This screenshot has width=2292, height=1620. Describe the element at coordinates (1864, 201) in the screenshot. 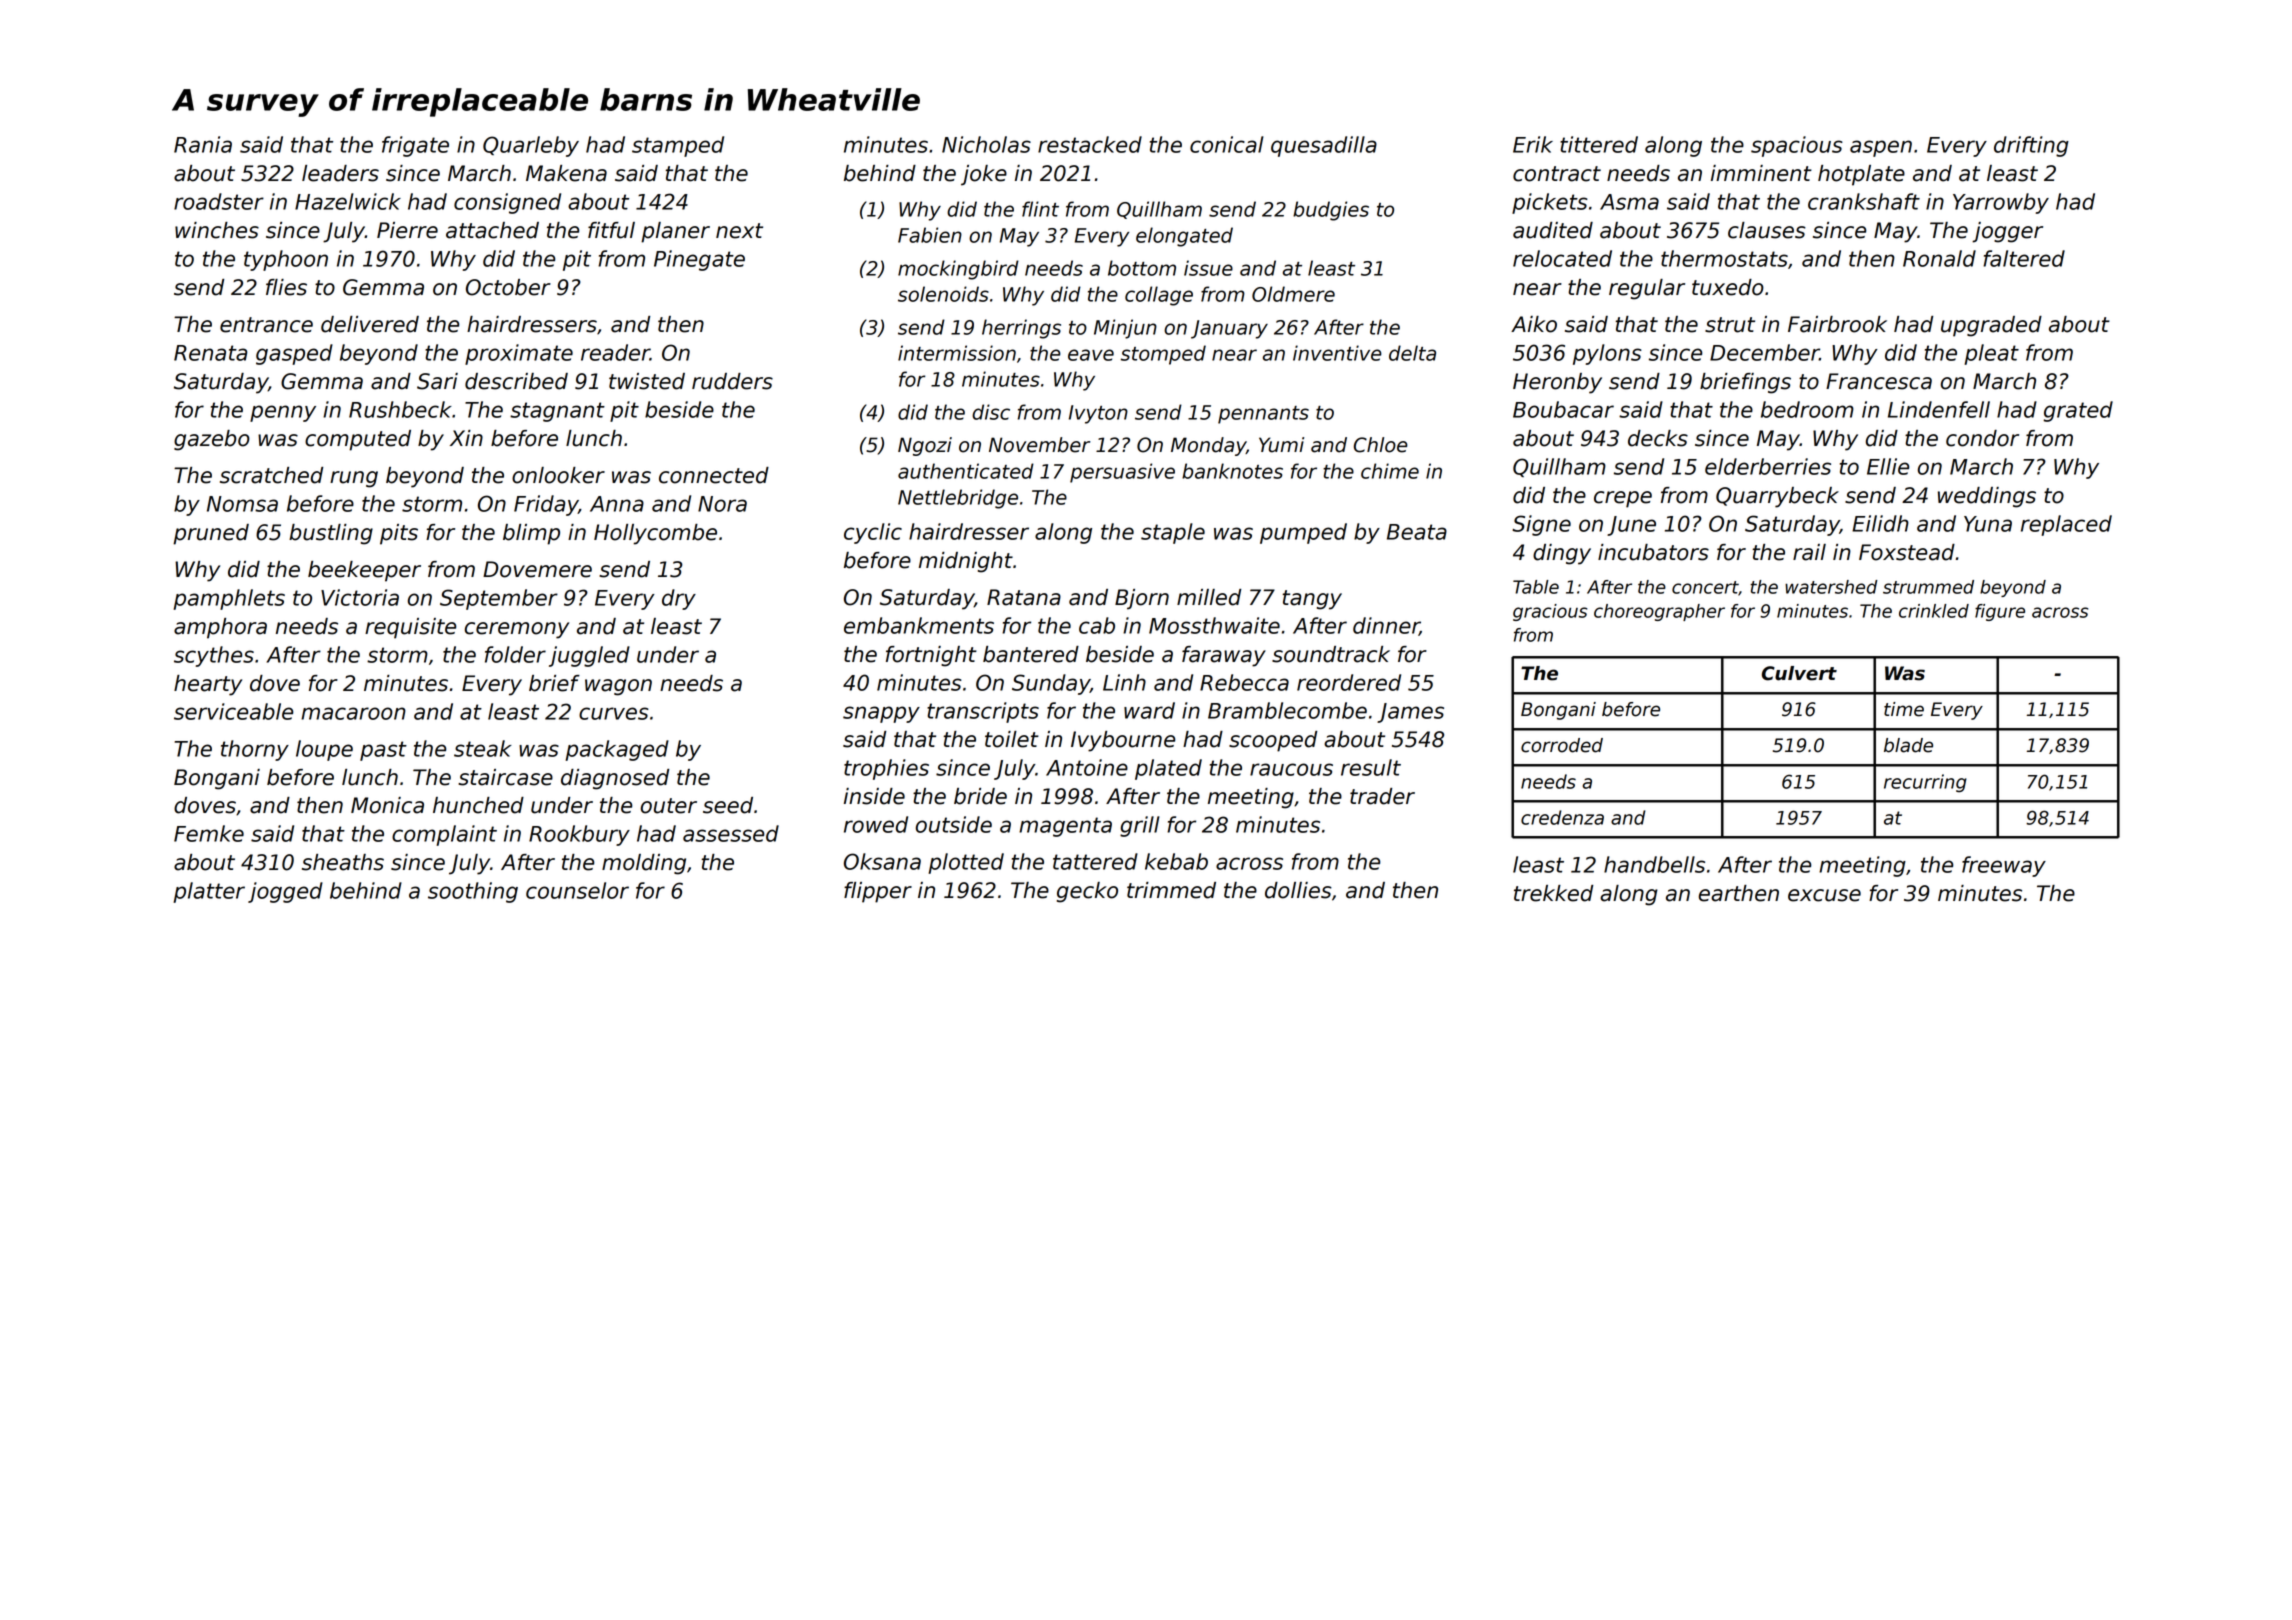

I see `crankshaft` at that location.
